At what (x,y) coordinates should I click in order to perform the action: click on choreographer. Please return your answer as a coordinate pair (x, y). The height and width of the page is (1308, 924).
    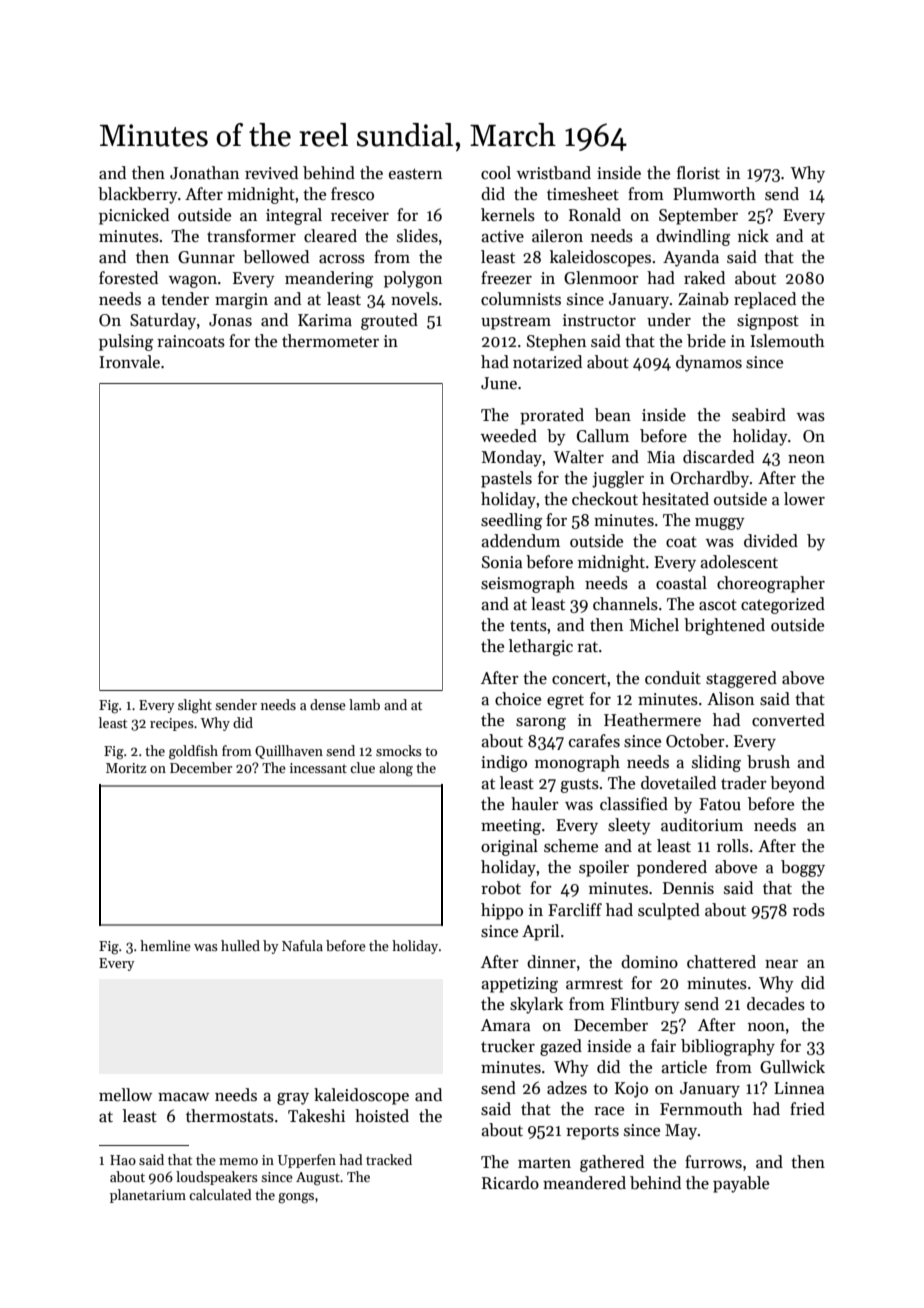
    Looking at the image, I should click on (771, 584).
